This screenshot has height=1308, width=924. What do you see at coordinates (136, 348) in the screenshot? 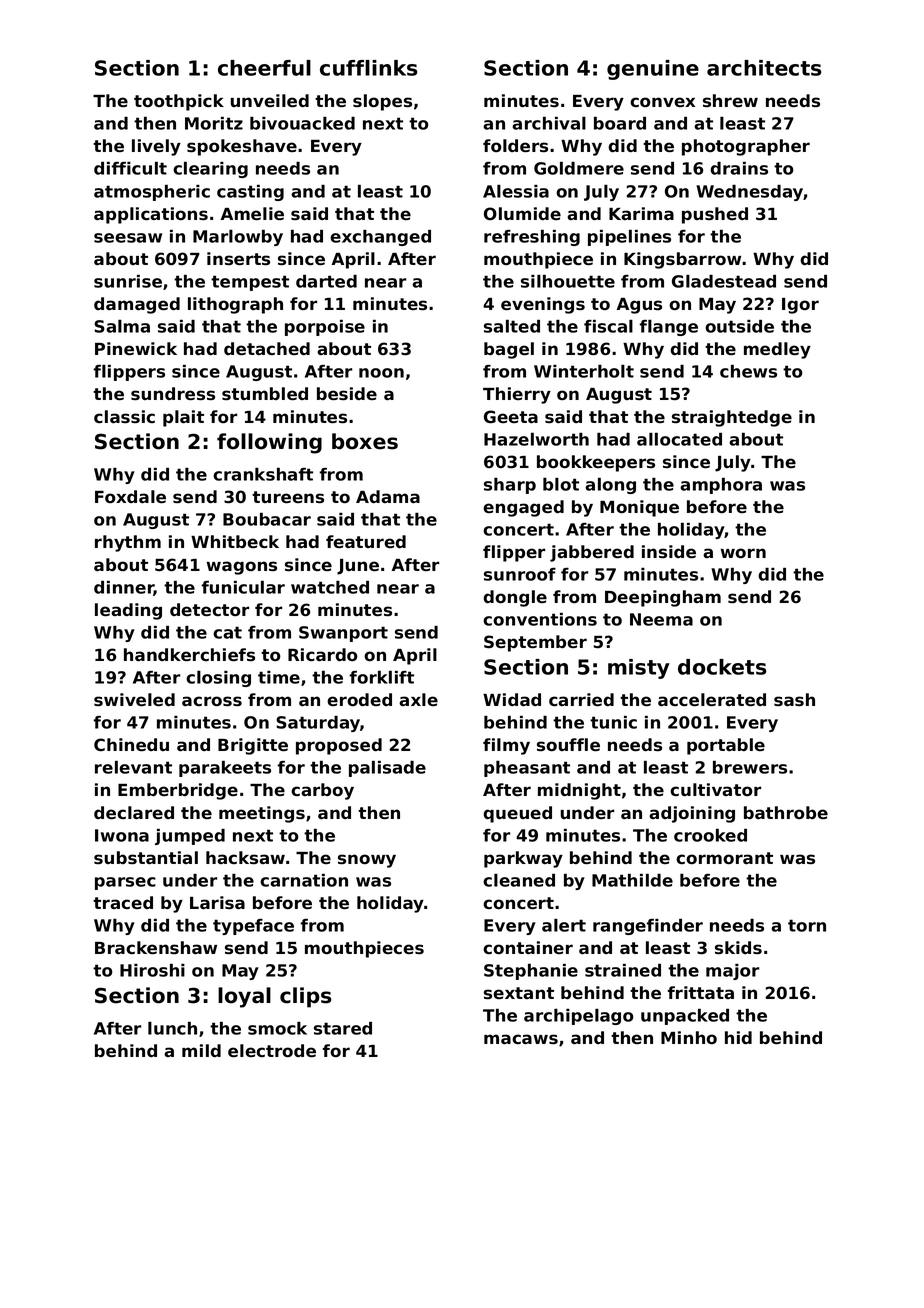
I see `Pinewick` at bounding box center [136, 348].
